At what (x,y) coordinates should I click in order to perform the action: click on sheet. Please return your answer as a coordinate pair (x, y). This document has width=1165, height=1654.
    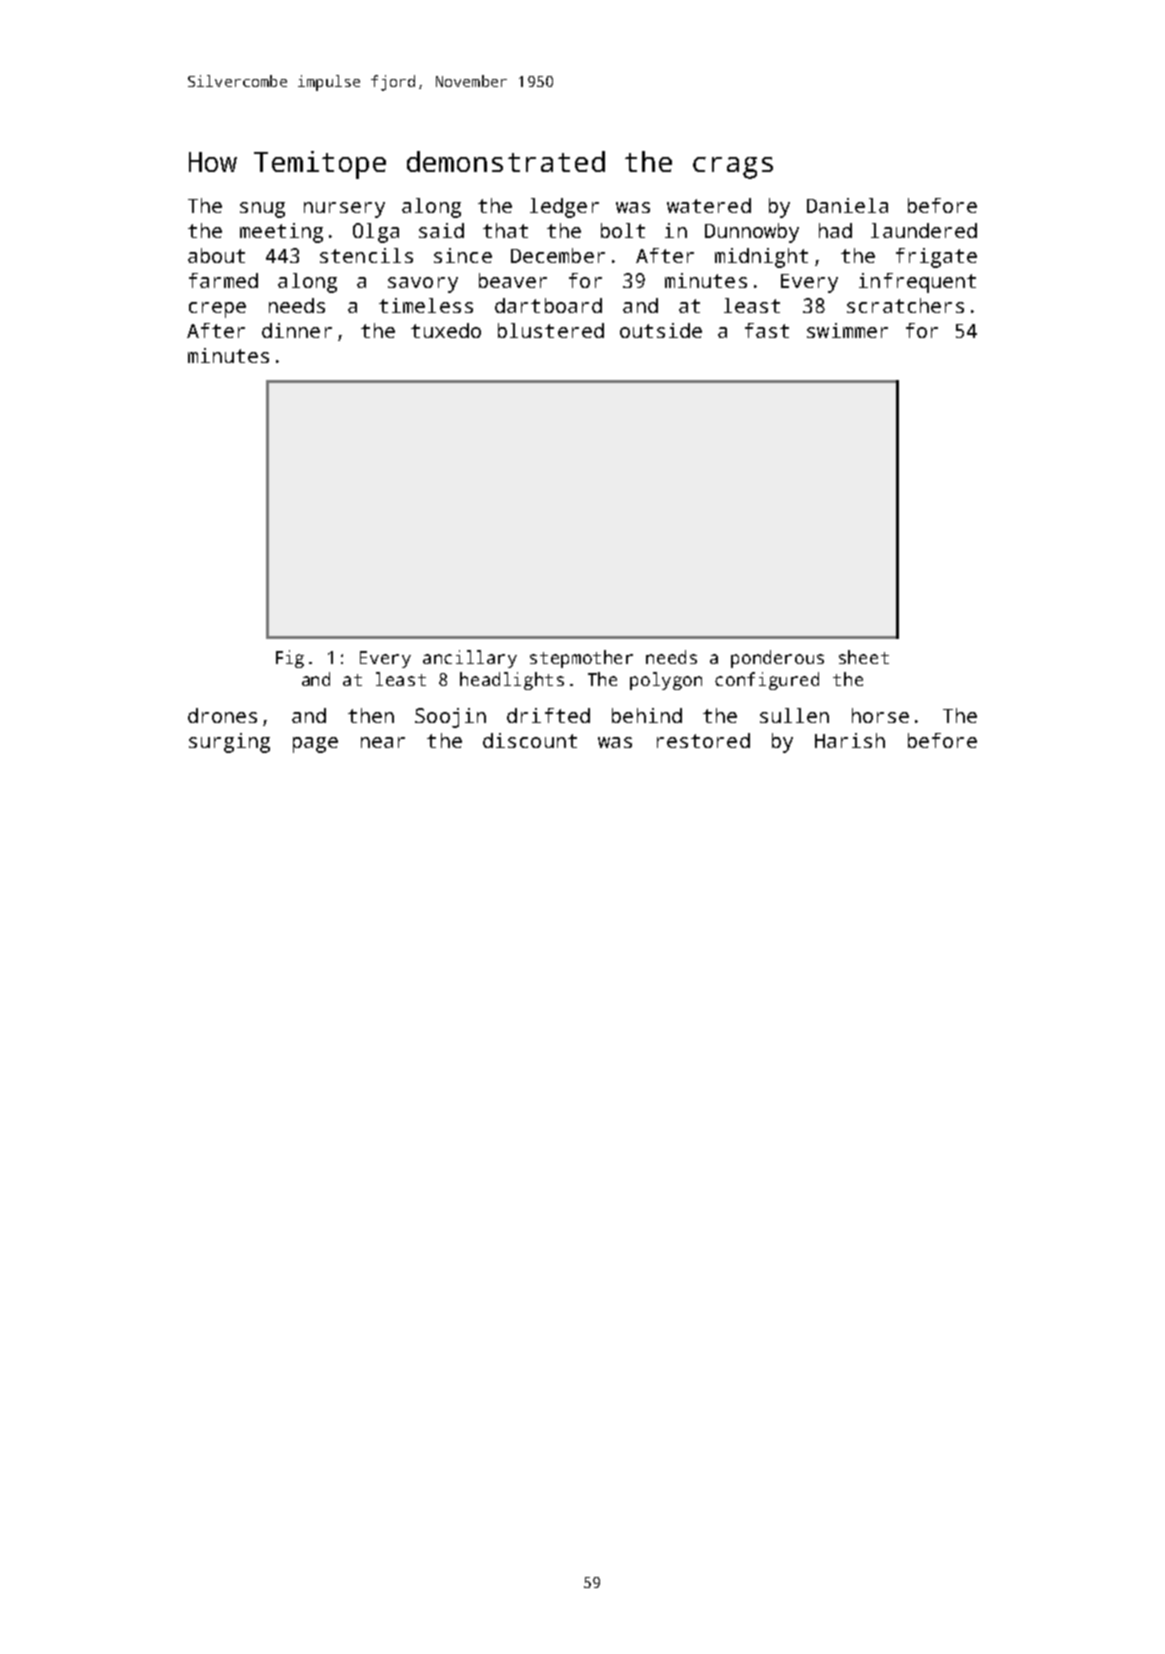
    Looking at the image, I should click on (864, 657).
